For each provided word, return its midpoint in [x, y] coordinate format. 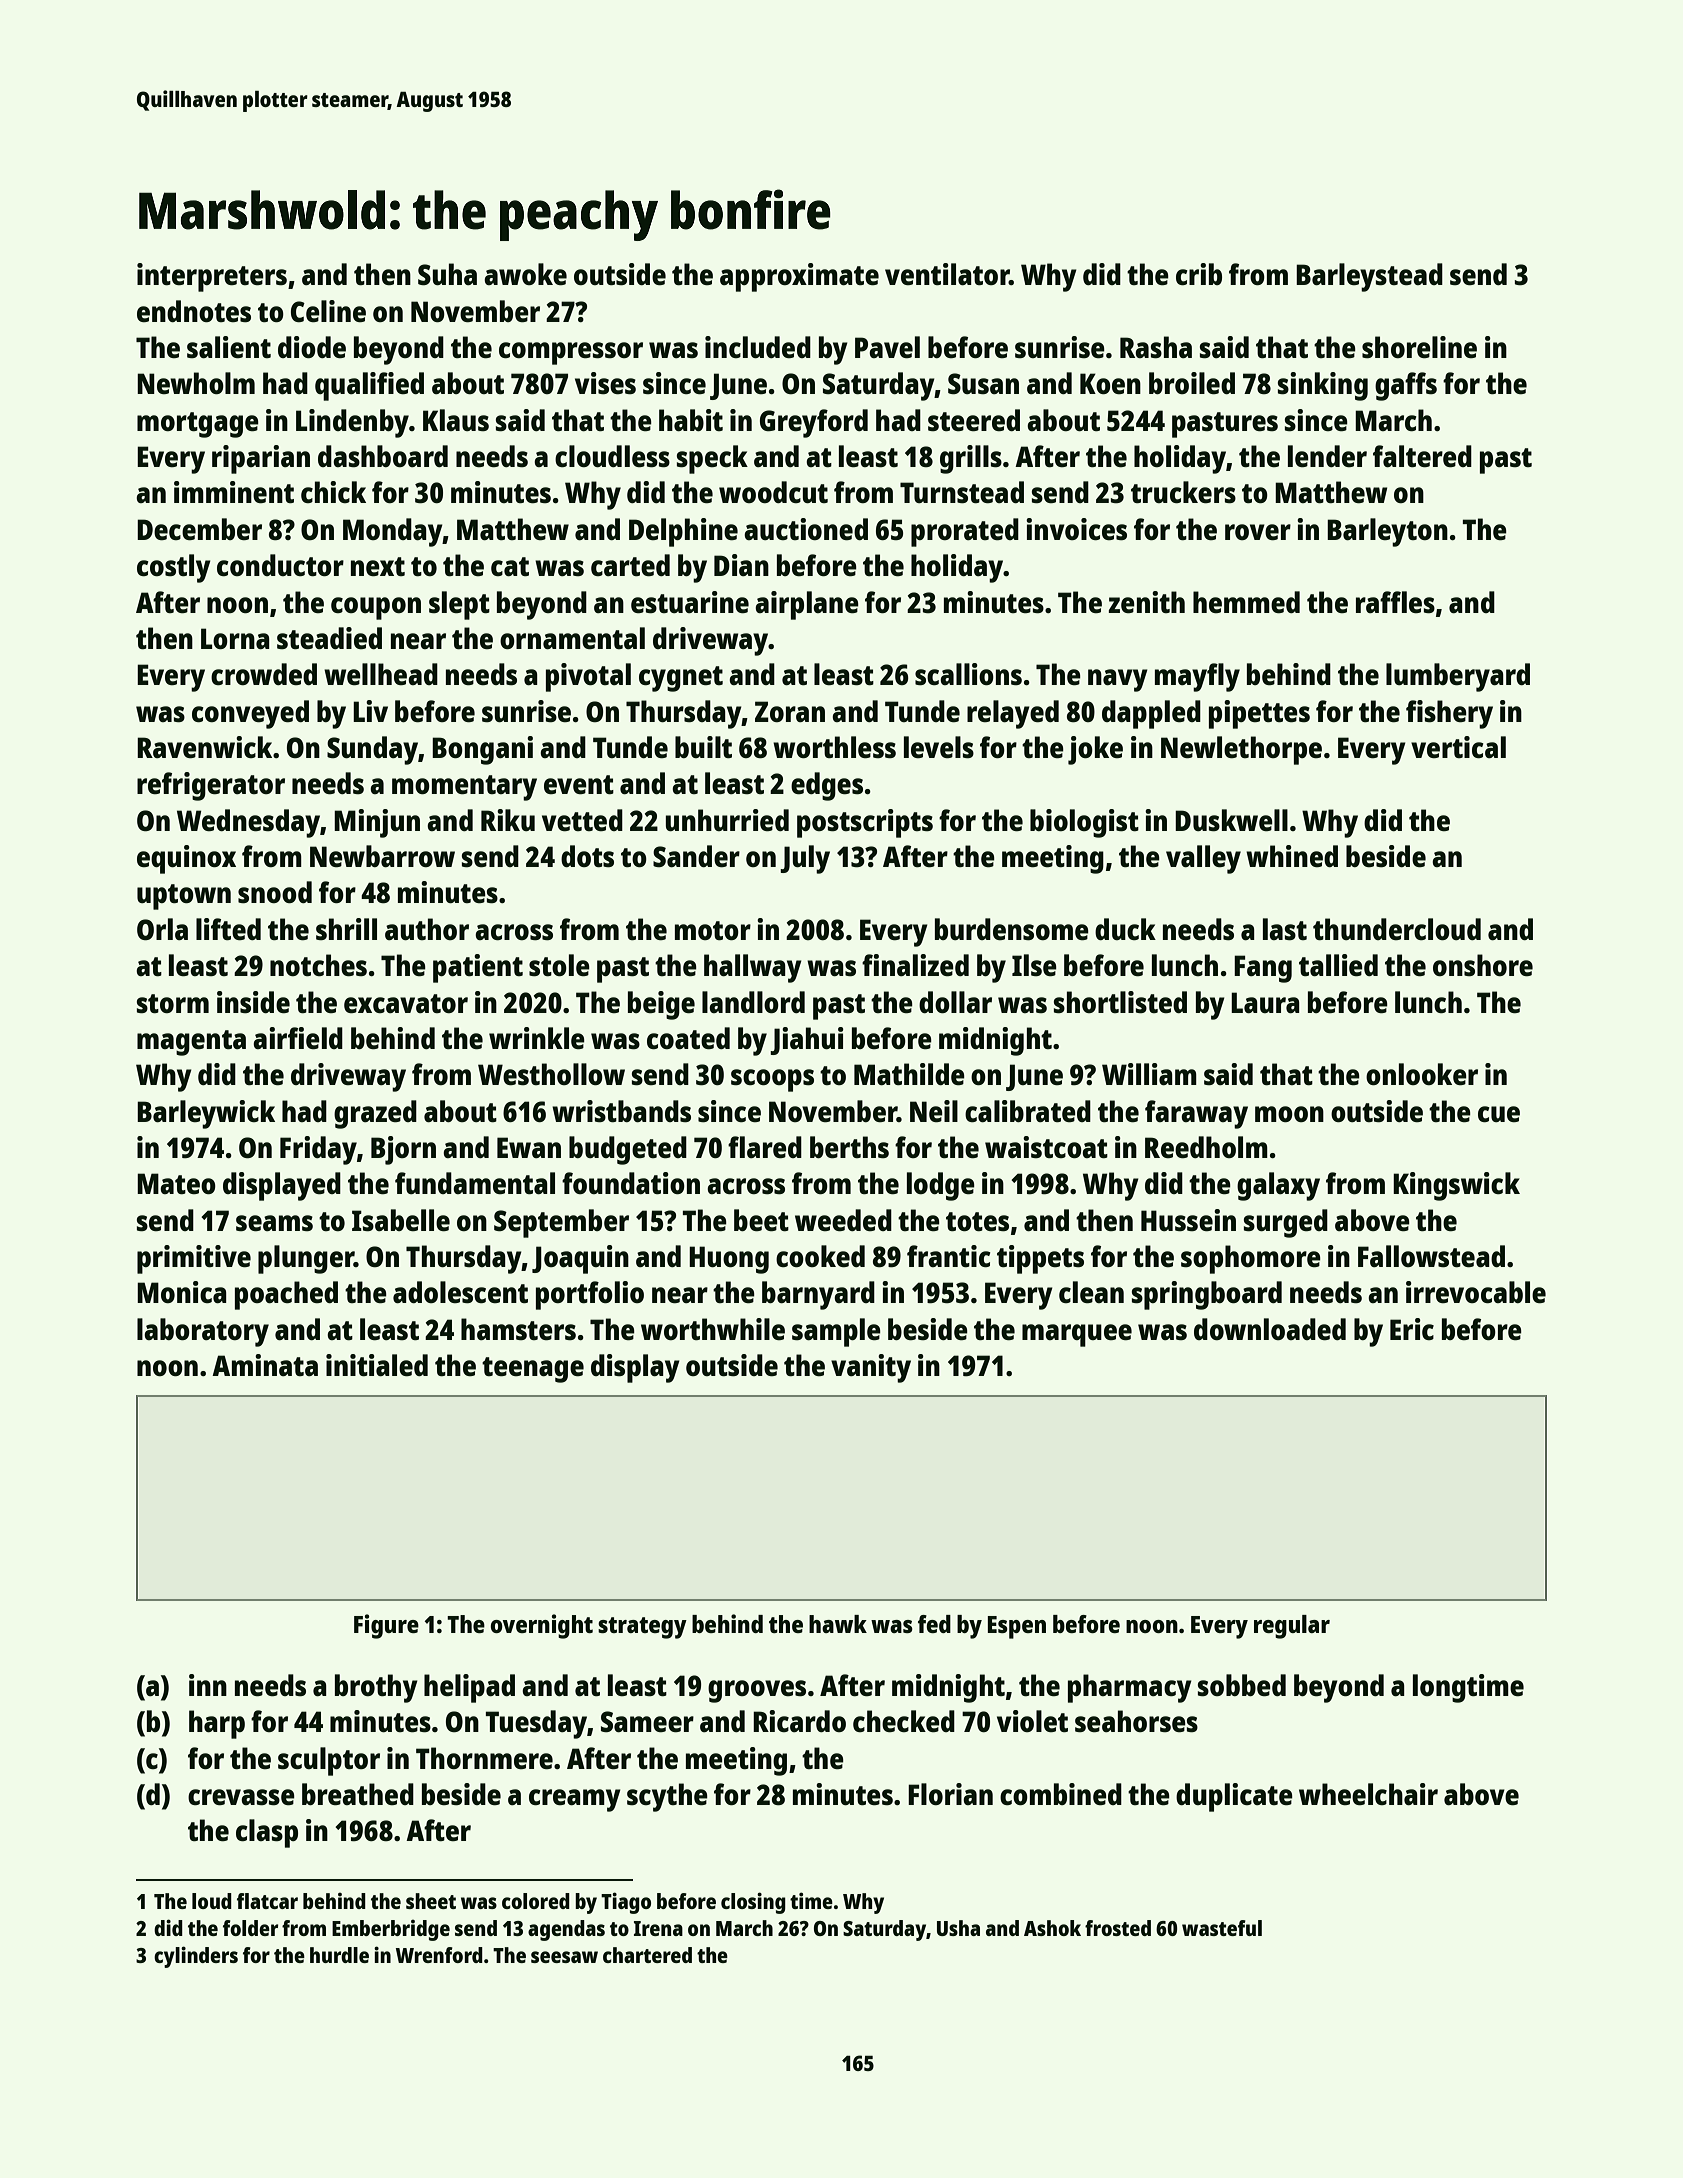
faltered [1422, 456]
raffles [1395, 602]
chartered [647, 1955]
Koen [1110, 383]
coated [688, 1038]
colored [536, 1901]
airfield [298, 1038]
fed [934, 1624]
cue [1499, 1114]
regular [1292, 1627]
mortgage [198, 425]
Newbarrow [382, 856]
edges [827, 786]
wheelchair [1368, 1794]
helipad [469, 1688]
